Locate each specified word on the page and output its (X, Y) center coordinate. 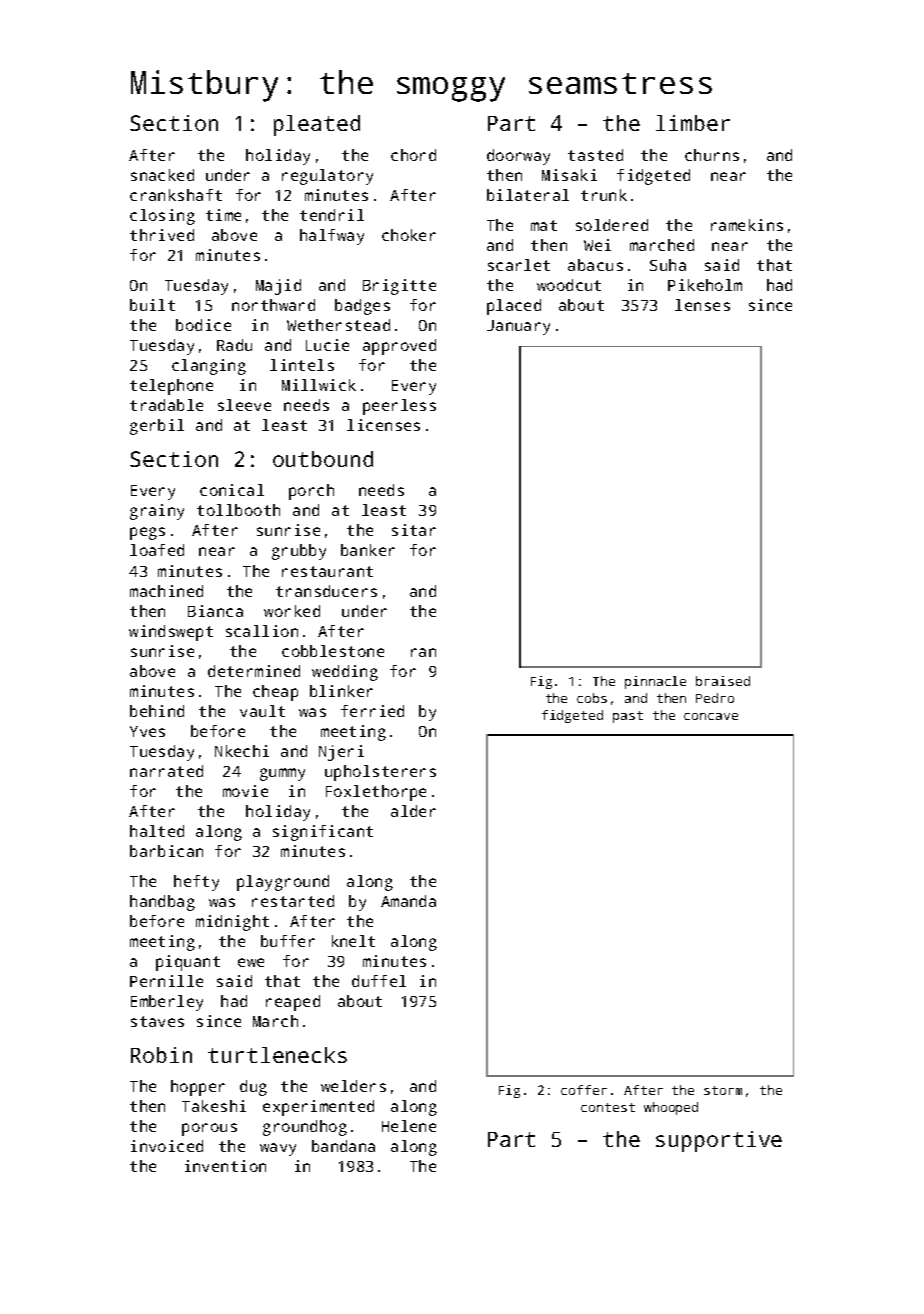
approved (399, 347)
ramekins (747, 225)
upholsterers (380, 773)
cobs (592, 698)
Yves (147, 731)
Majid (278, 287)
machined (166, 591)
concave (711, 716)
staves (157, 1021)
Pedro (715, 698)
